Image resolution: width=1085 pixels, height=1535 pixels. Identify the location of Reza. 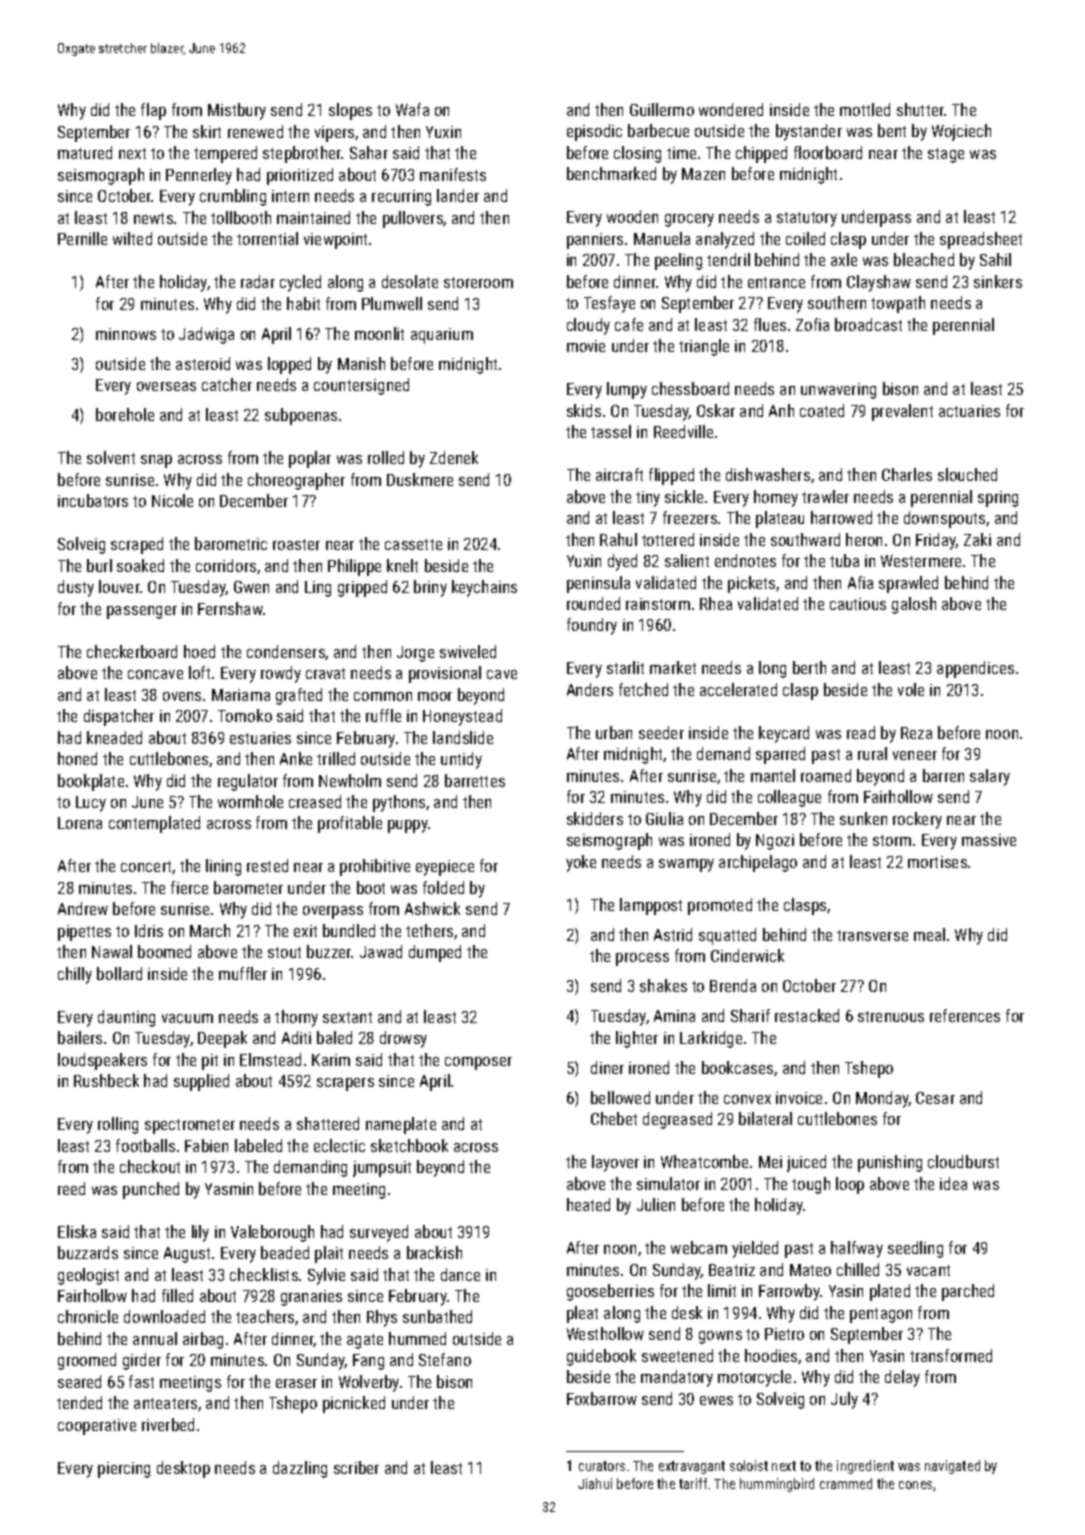
(916, 733).
